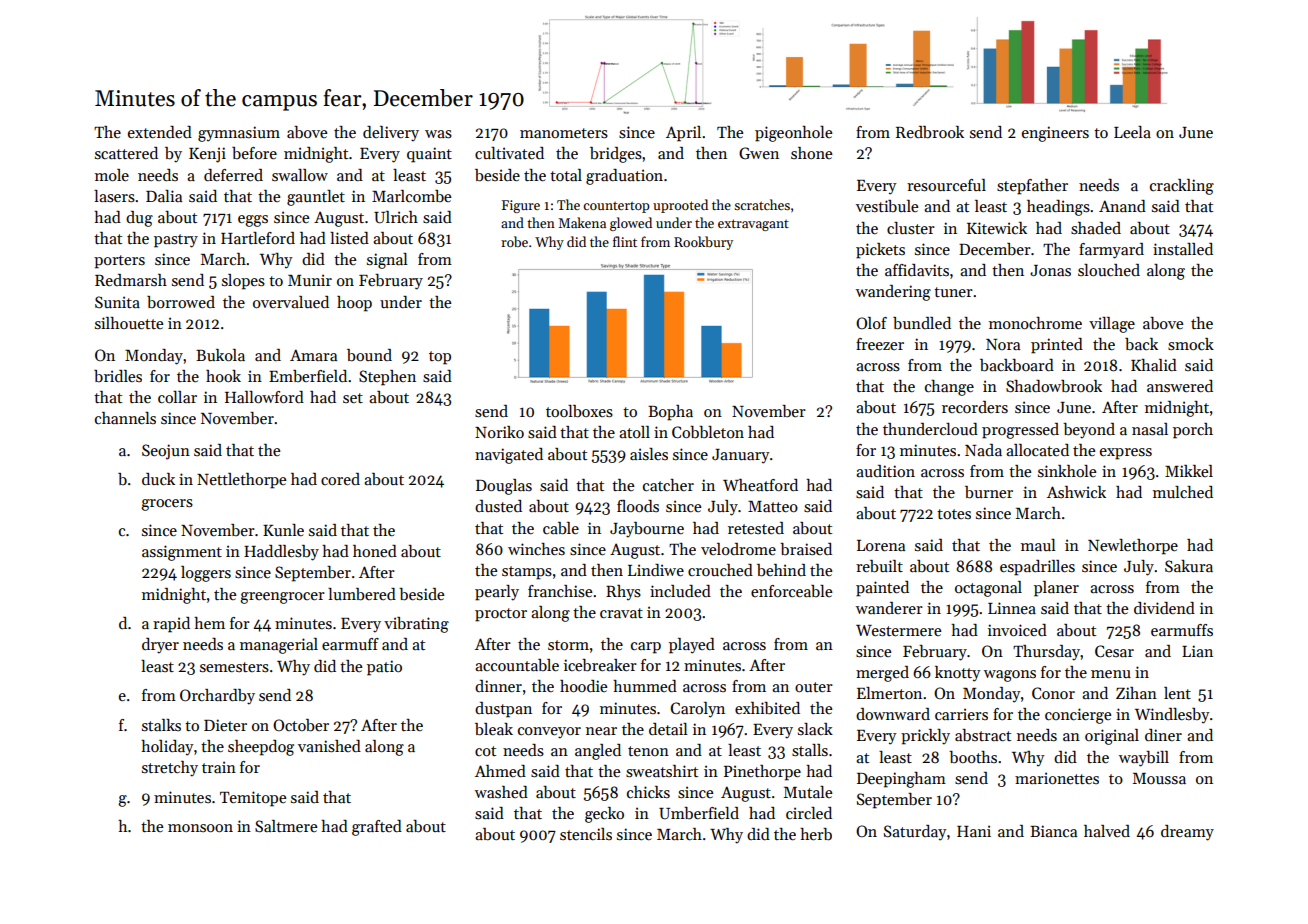 The image size is (1308, 924). Describe the element at coordinates (586, 834) in the screenshot. I see `stencils` at that location.
